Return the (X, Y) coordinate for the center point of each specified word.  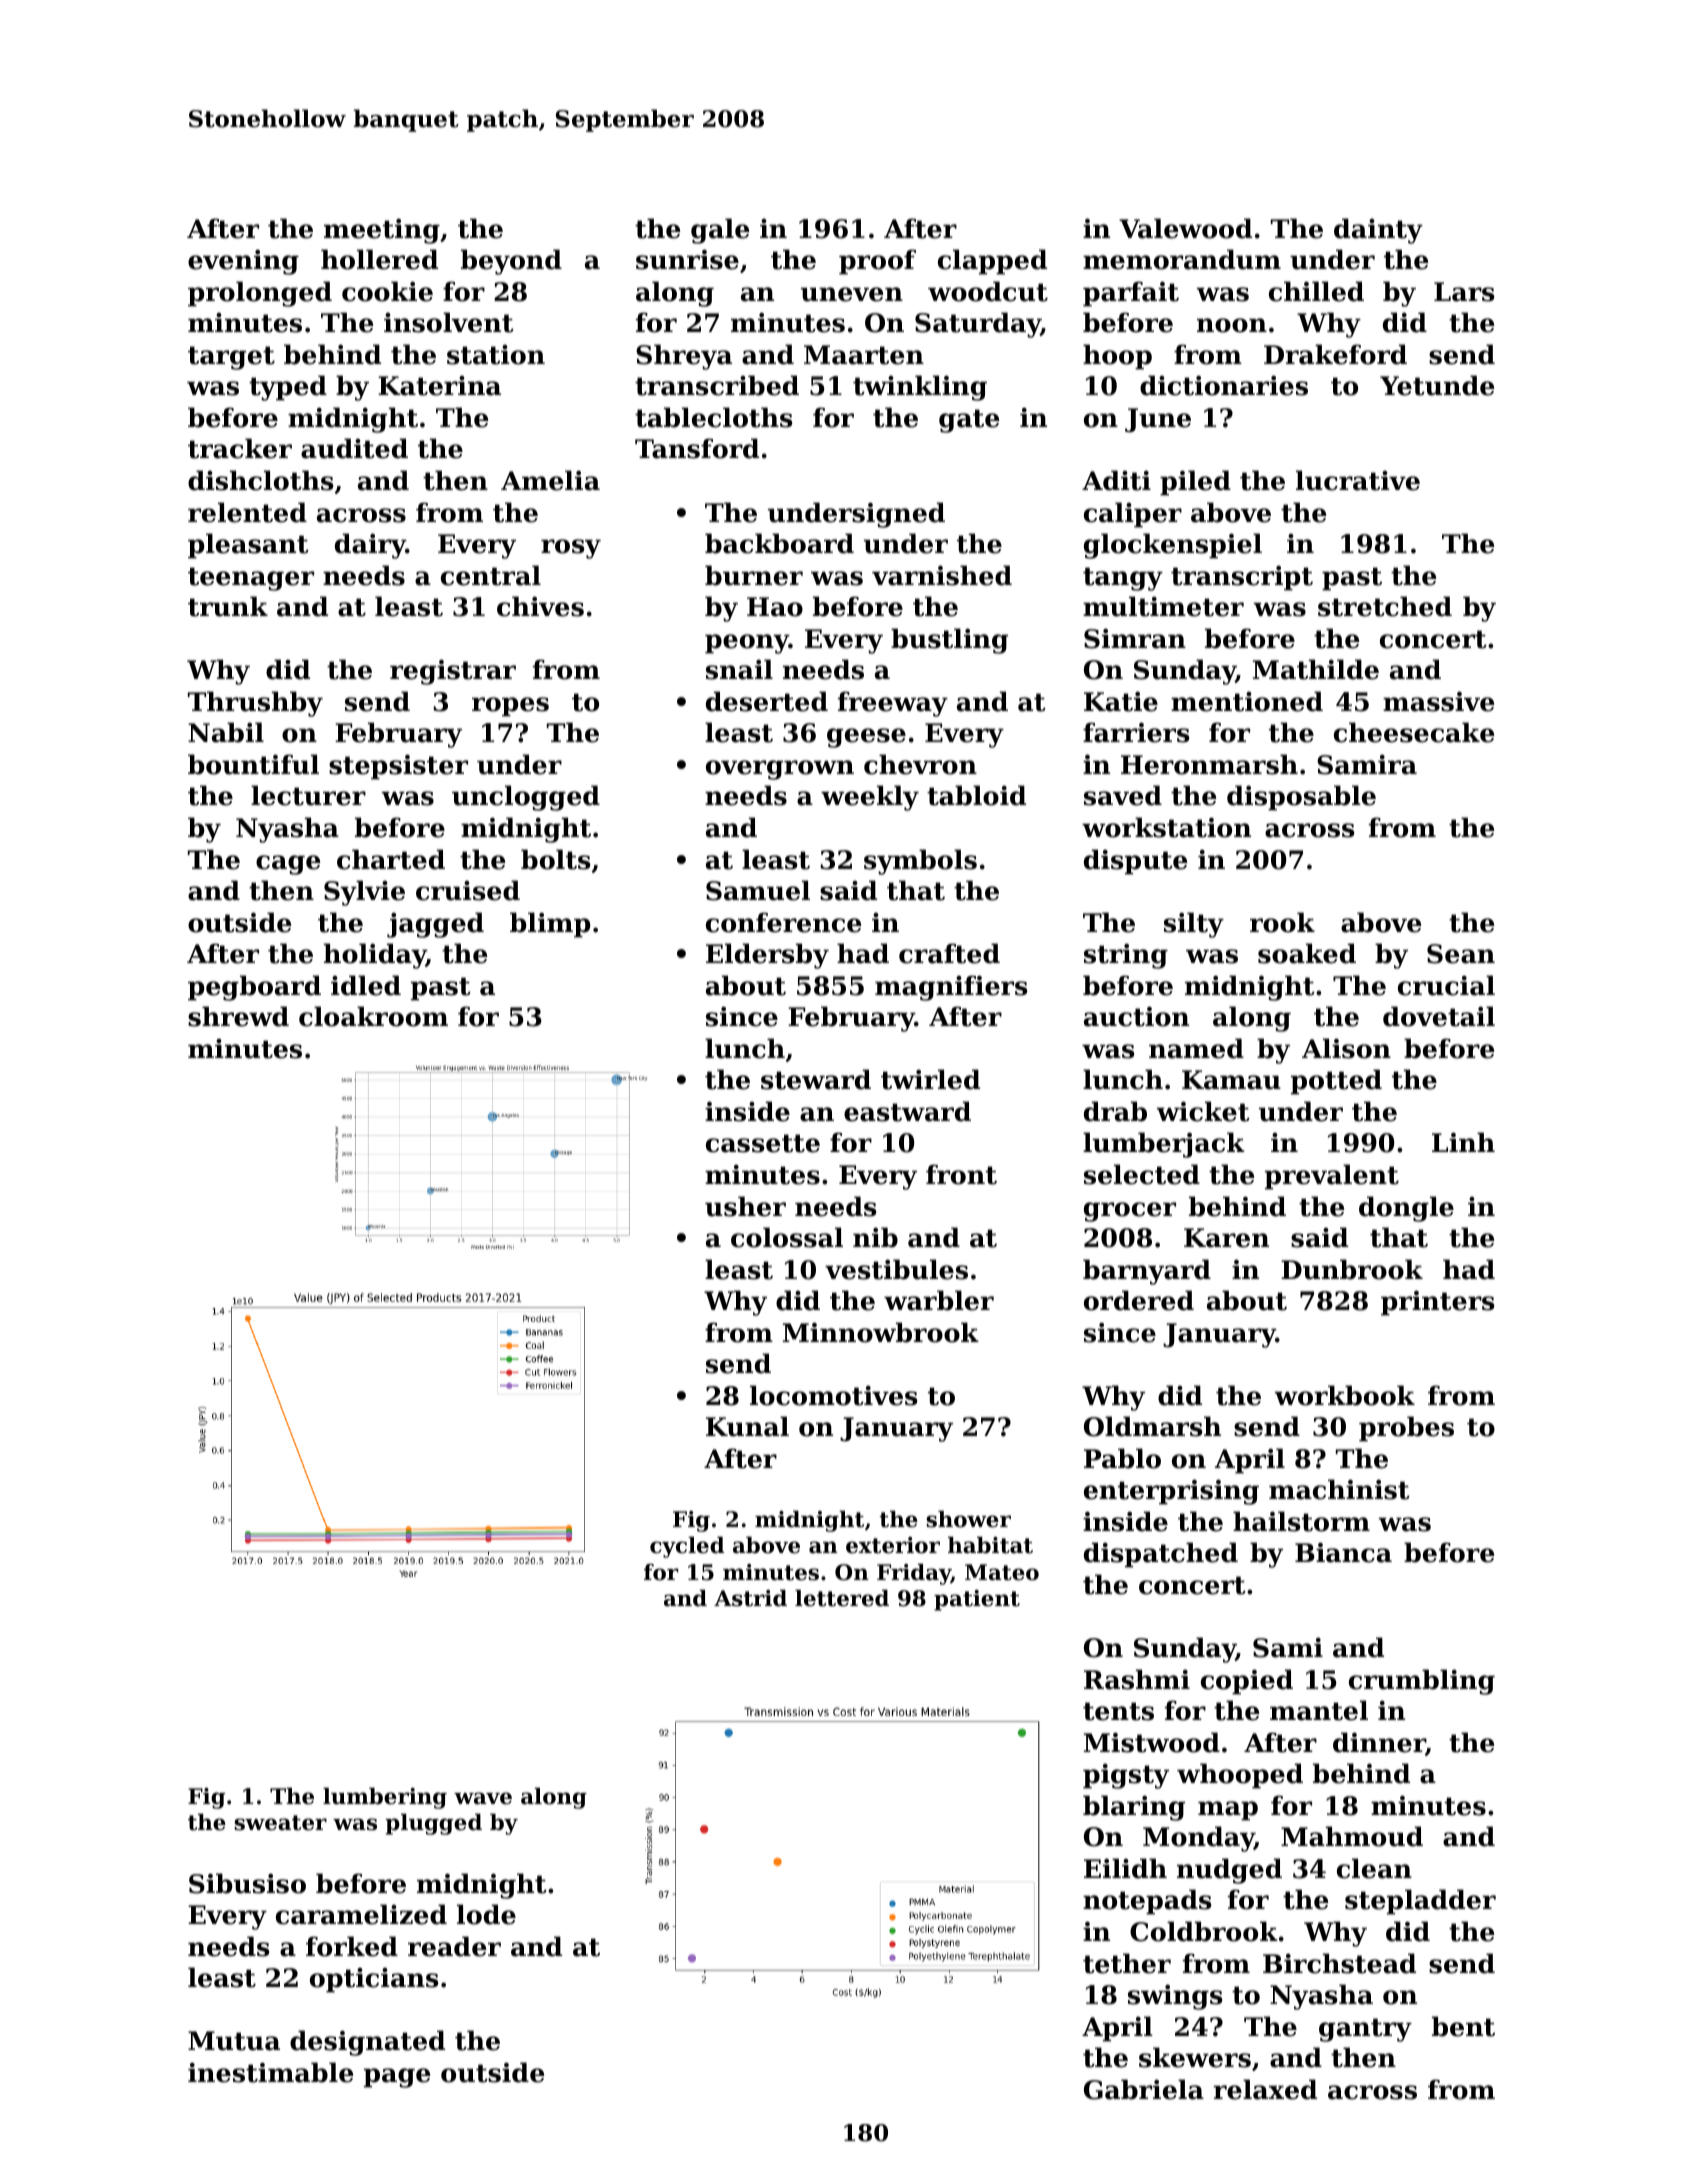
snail (739, 669)
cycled (687, 1547)
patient (977, 1600)
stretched (1385, 606)
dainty (1378, 231)
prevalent (1332, 1177)
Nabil (226, 732)
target (231, 358)
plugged (433, 1824)
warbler (939, 1300)
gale (720, 231)
